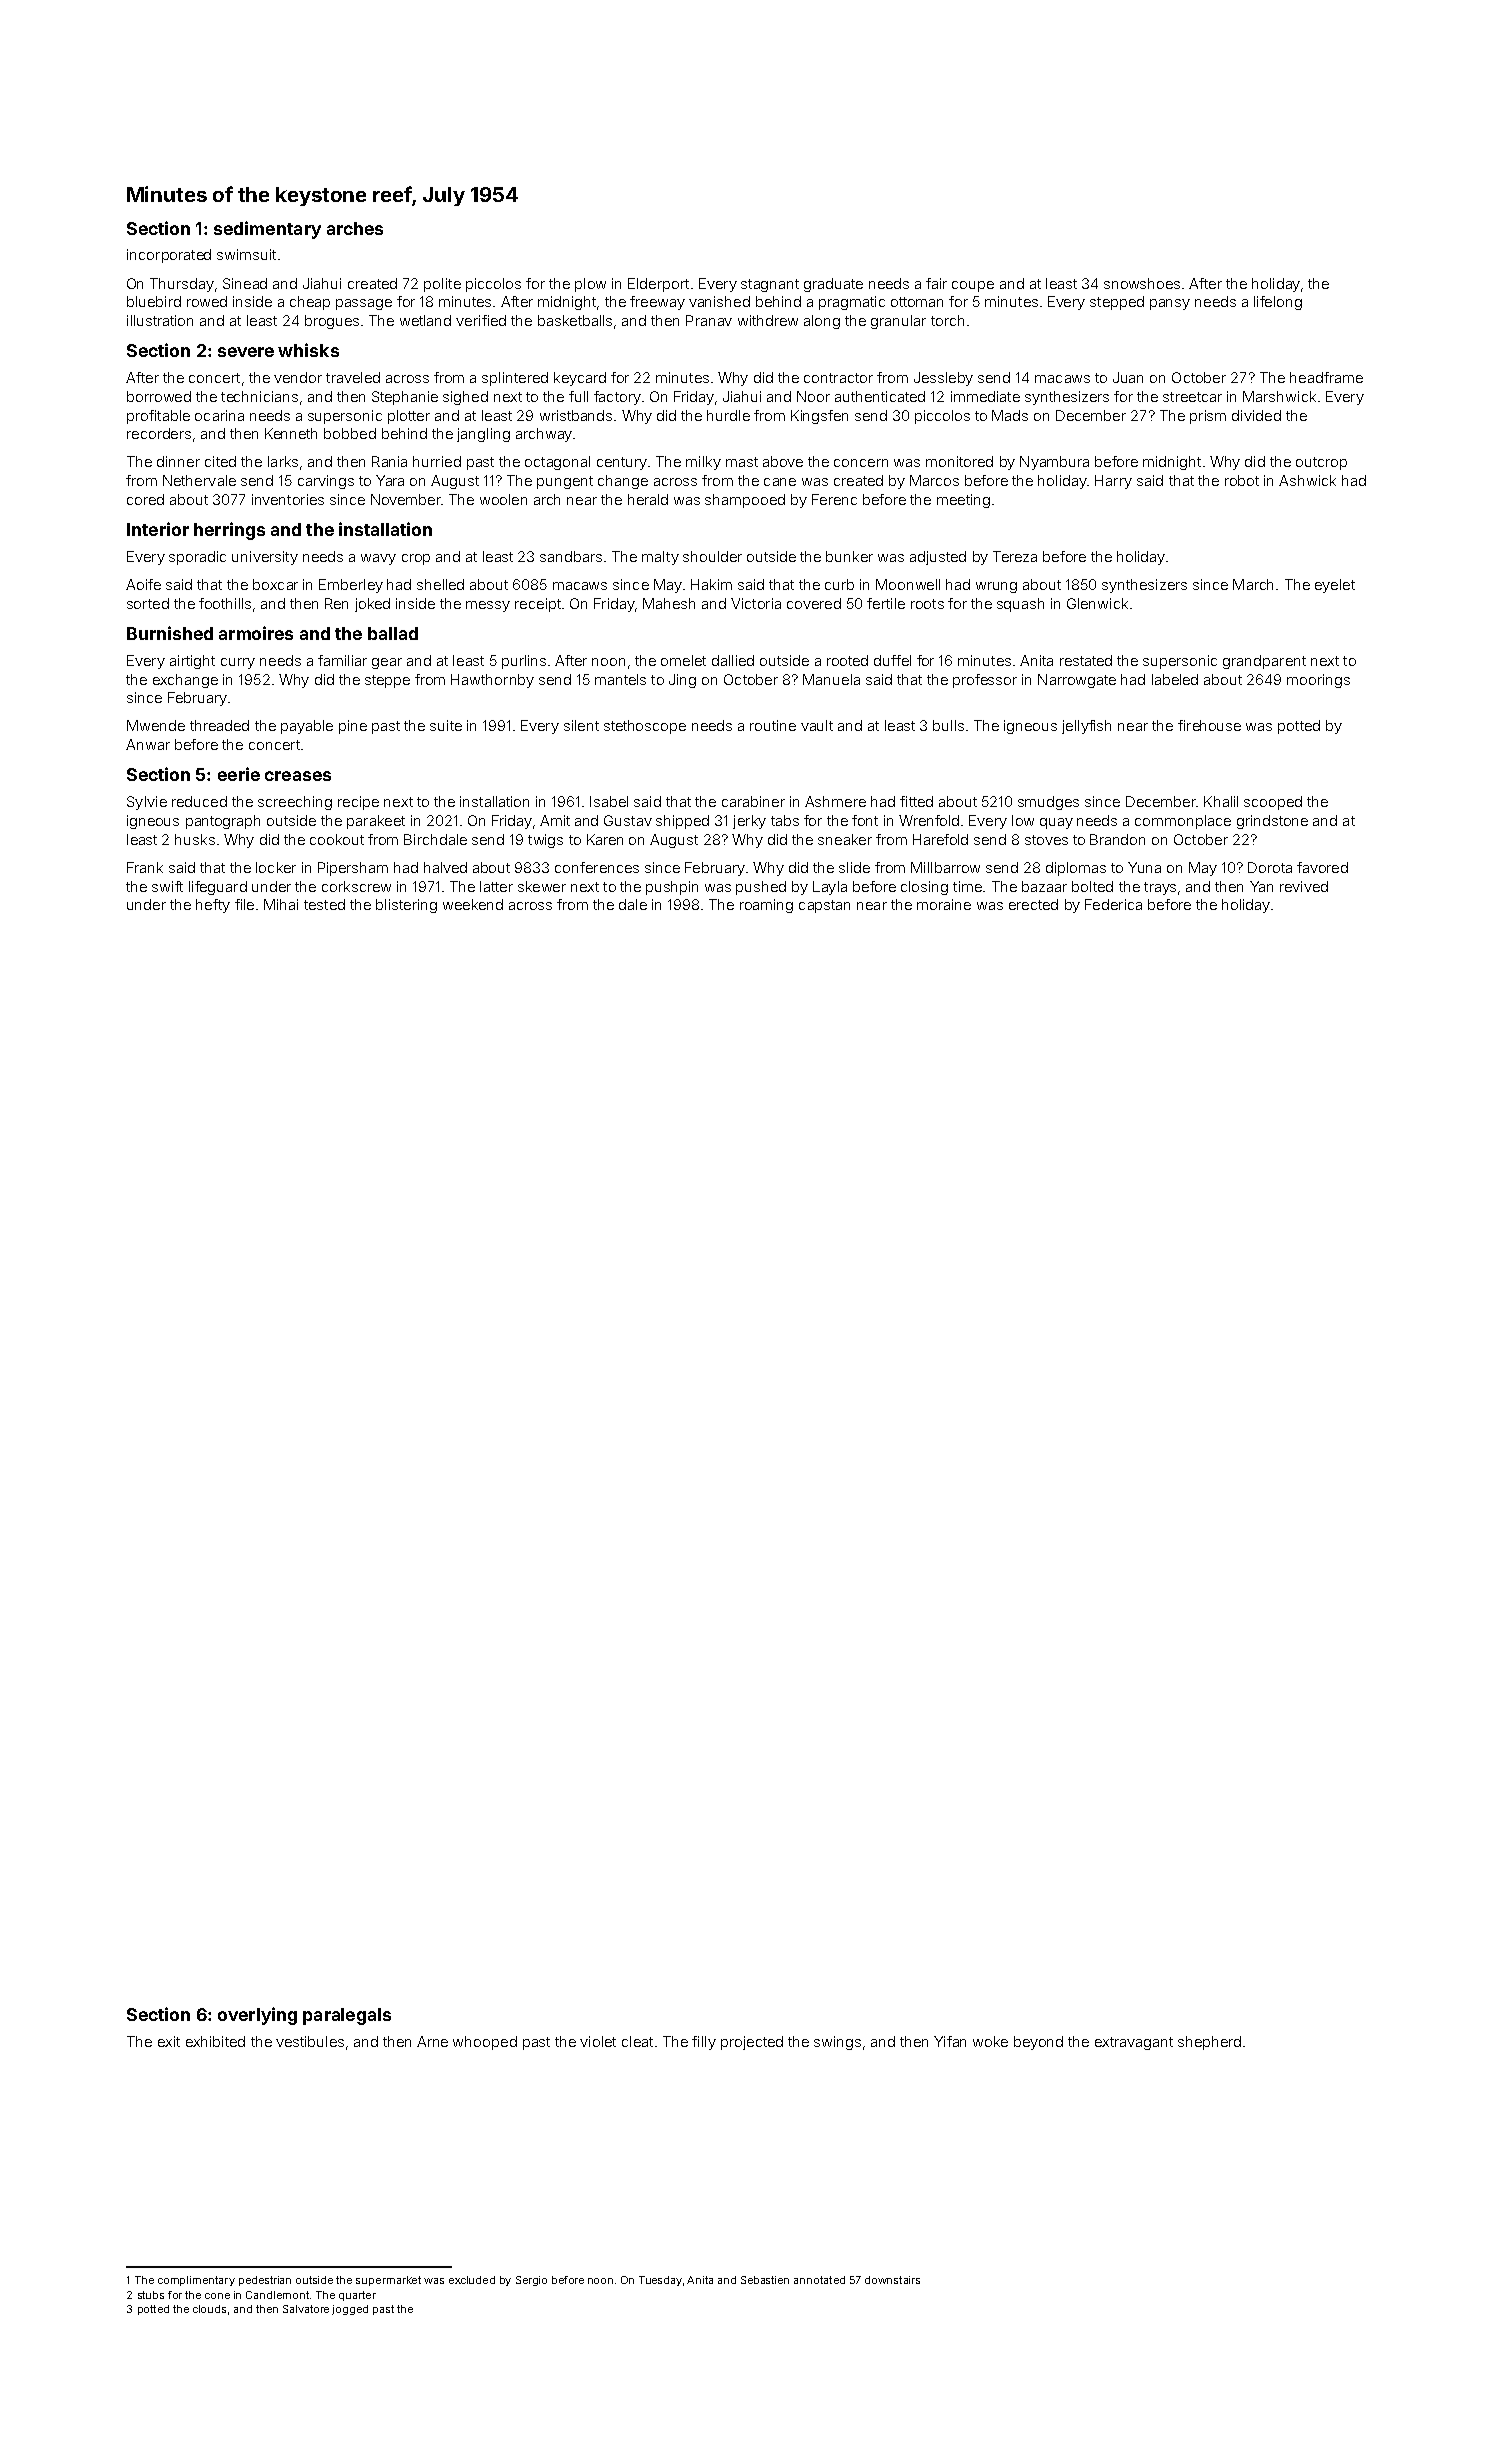 The image size is (1496, 2464). I want to click on erected, so click(1033, 904).
